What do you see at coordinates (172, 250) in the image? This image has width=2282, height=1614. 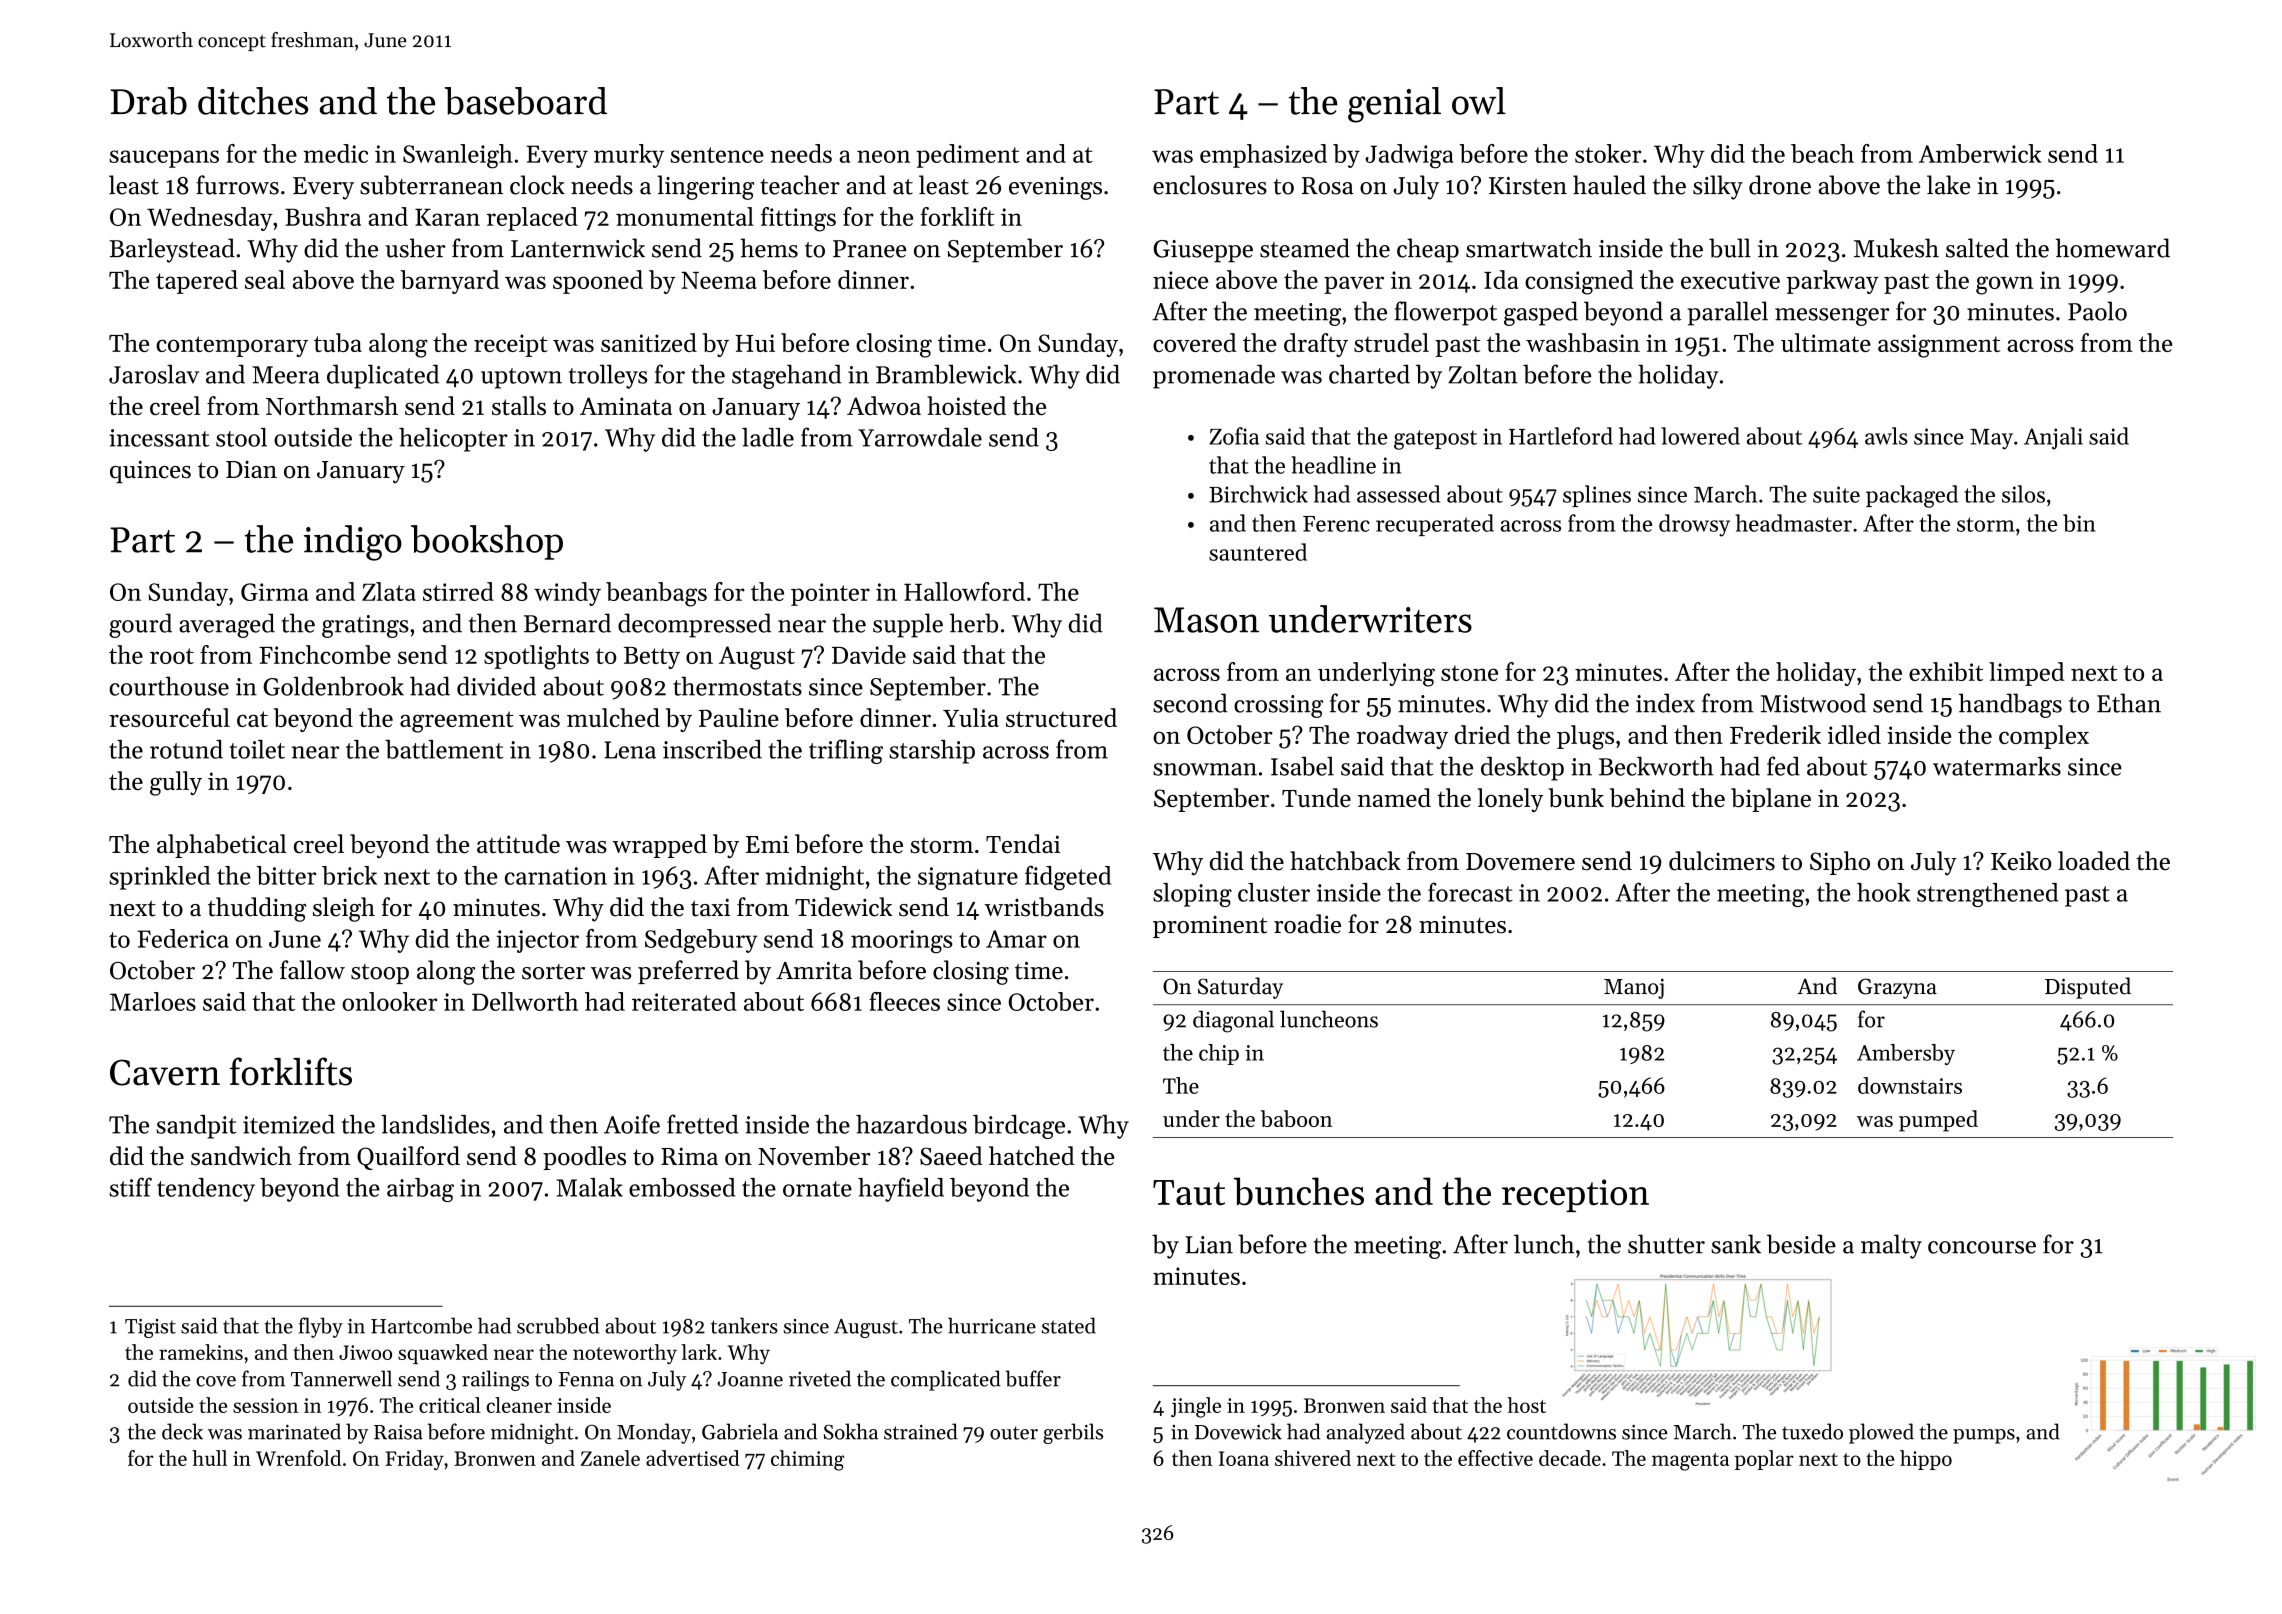 I see `Barleystead` at bounding box center [172, 250].
